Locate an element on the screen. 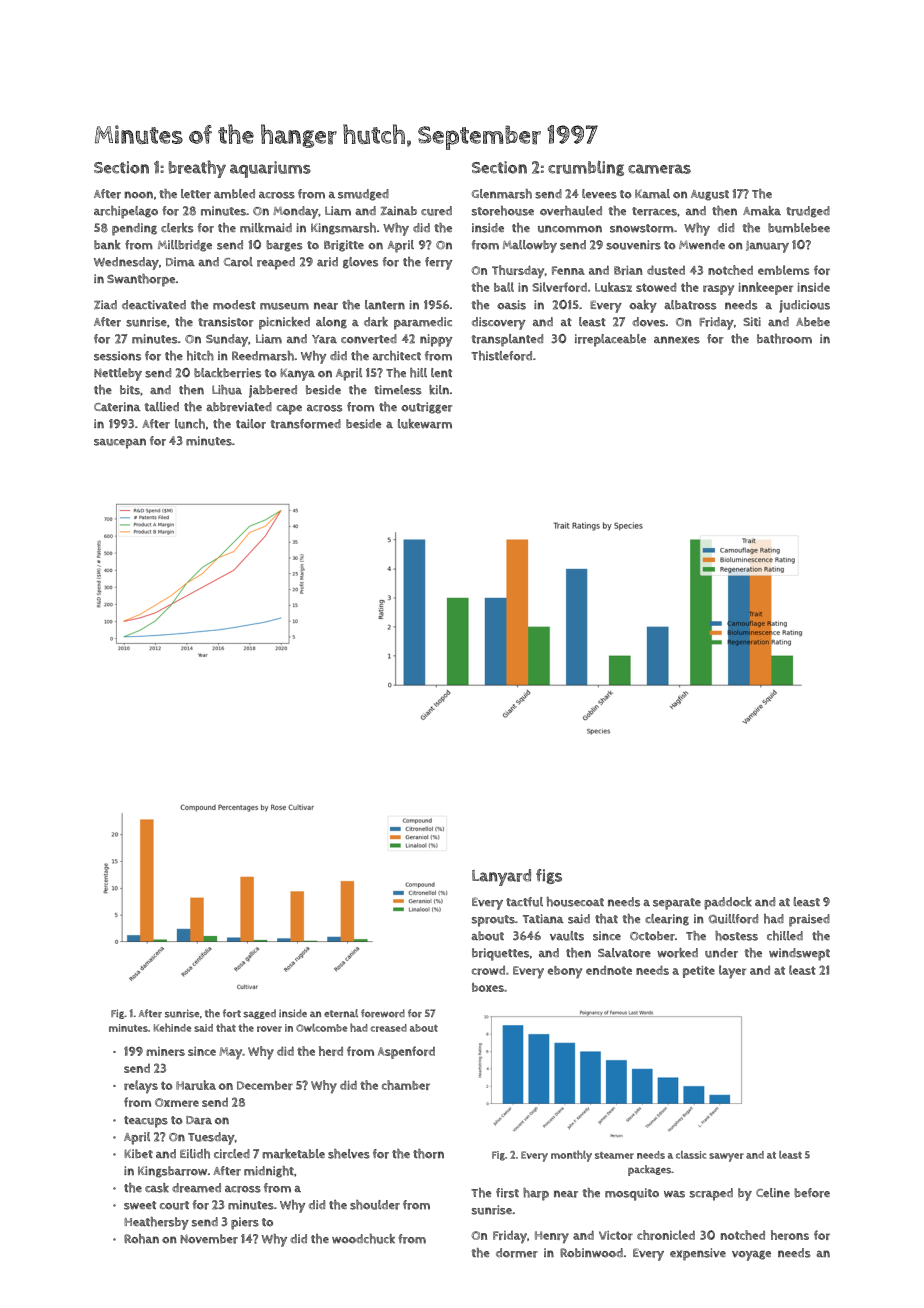  annexes is located at coordinates (677, 340).
